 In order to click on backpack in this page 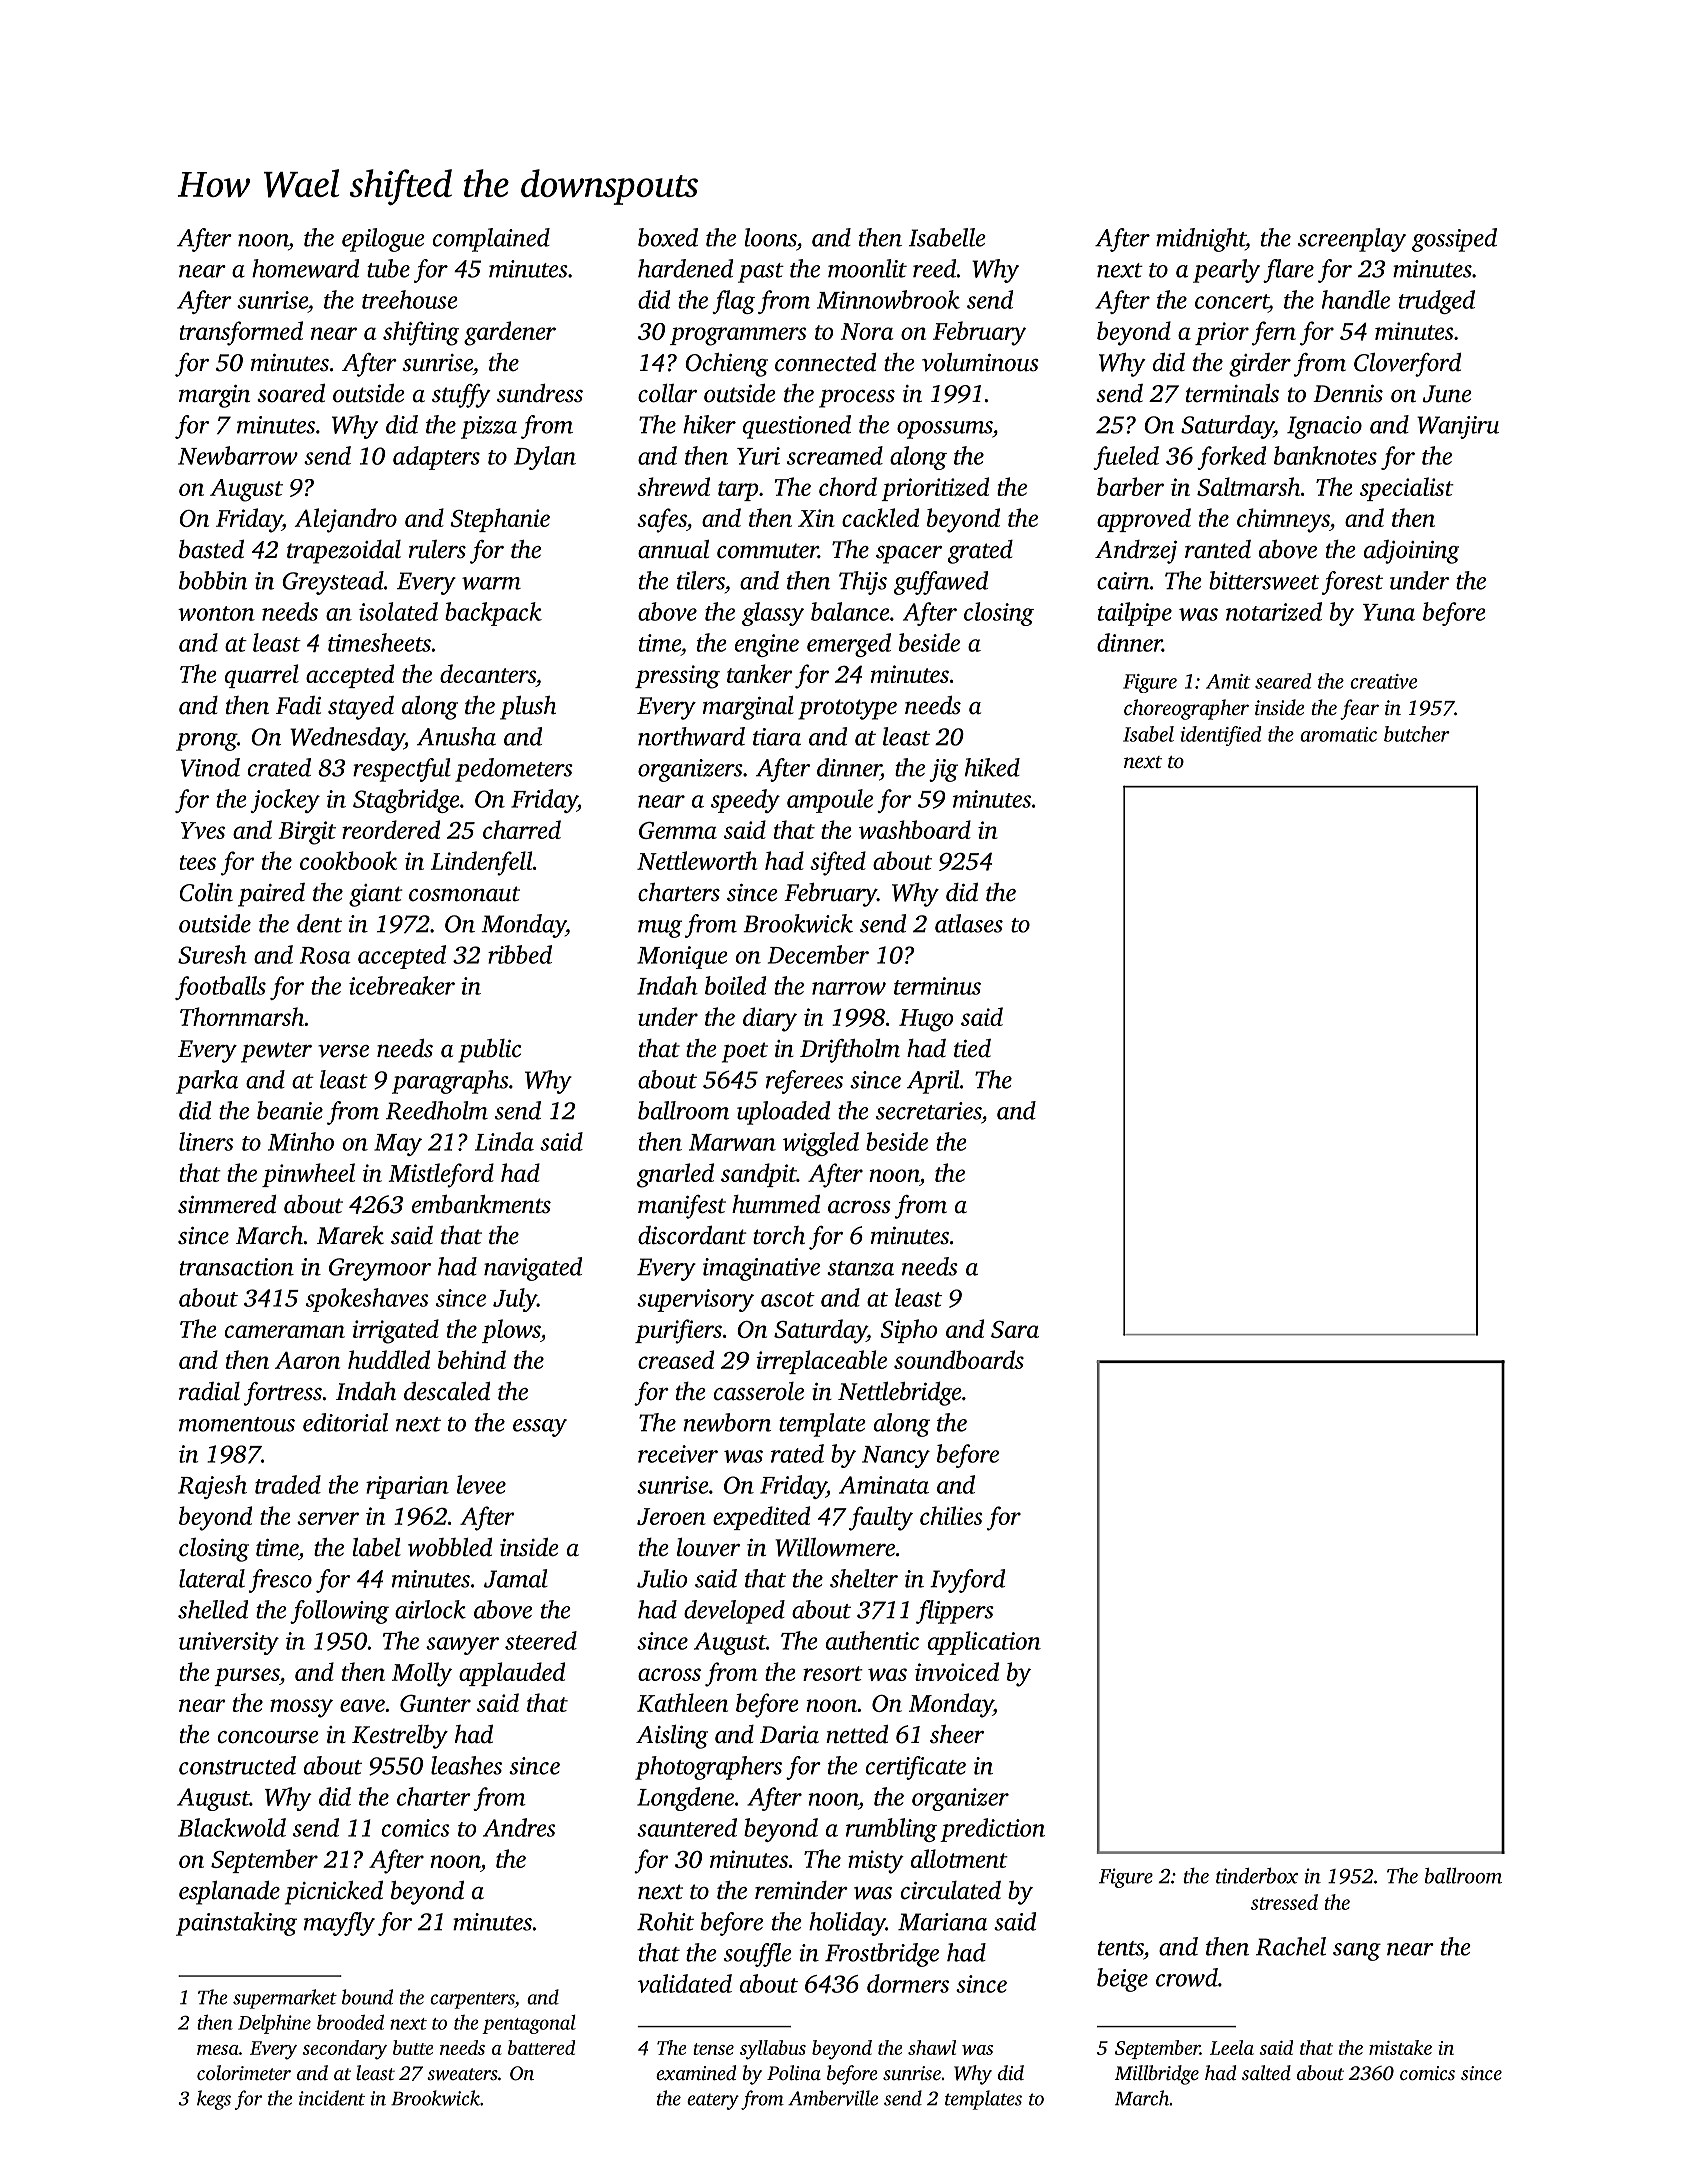, I will do `click(493, 614)`.
